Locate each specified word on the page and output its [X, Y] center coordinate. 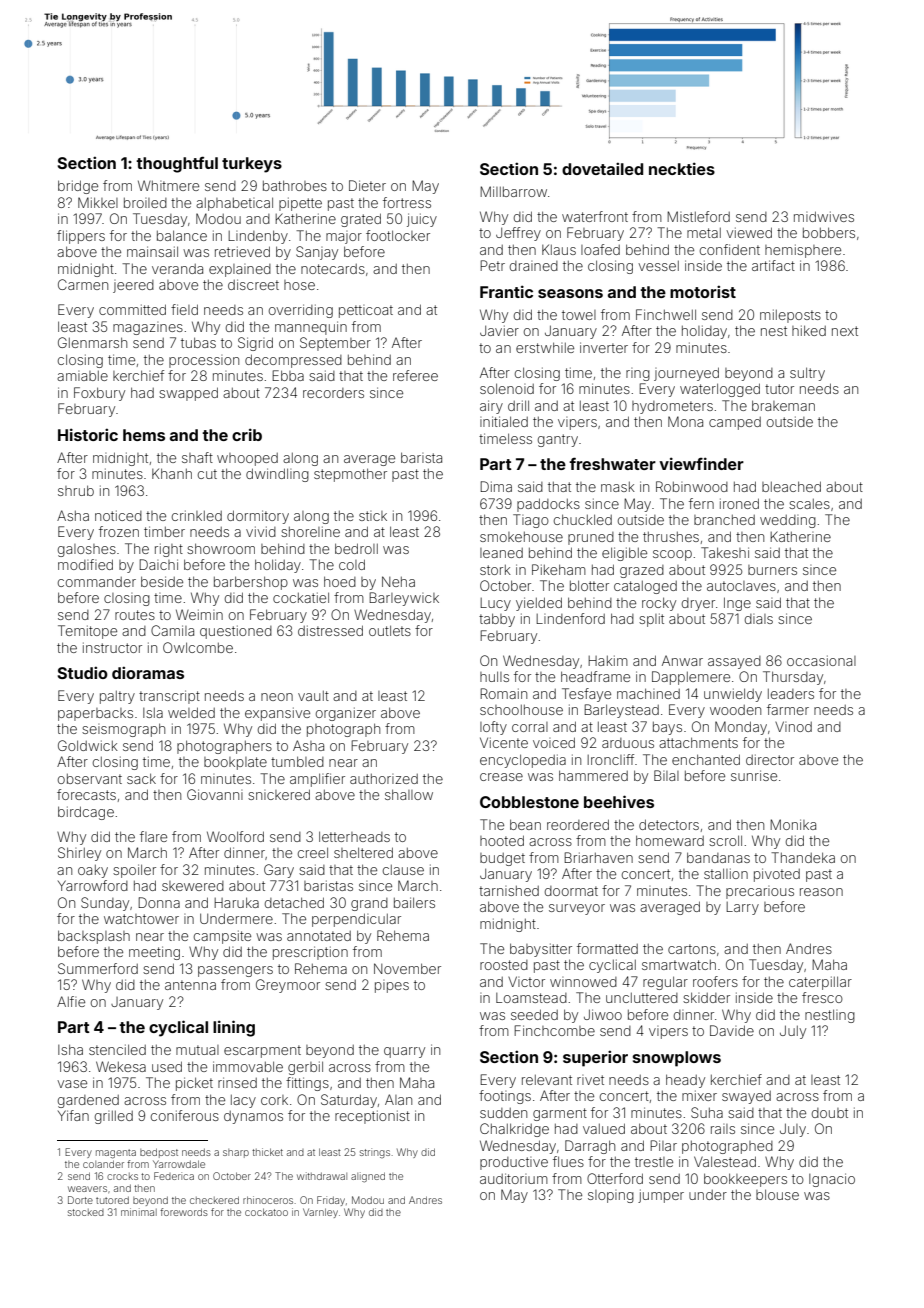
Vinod [793, 726]
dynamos [253, 1117]
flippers [81, 237]
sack [141, 778]
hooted [502, 840]
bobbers [829, 232]
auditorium [514, 1178]
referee [415, 375]
